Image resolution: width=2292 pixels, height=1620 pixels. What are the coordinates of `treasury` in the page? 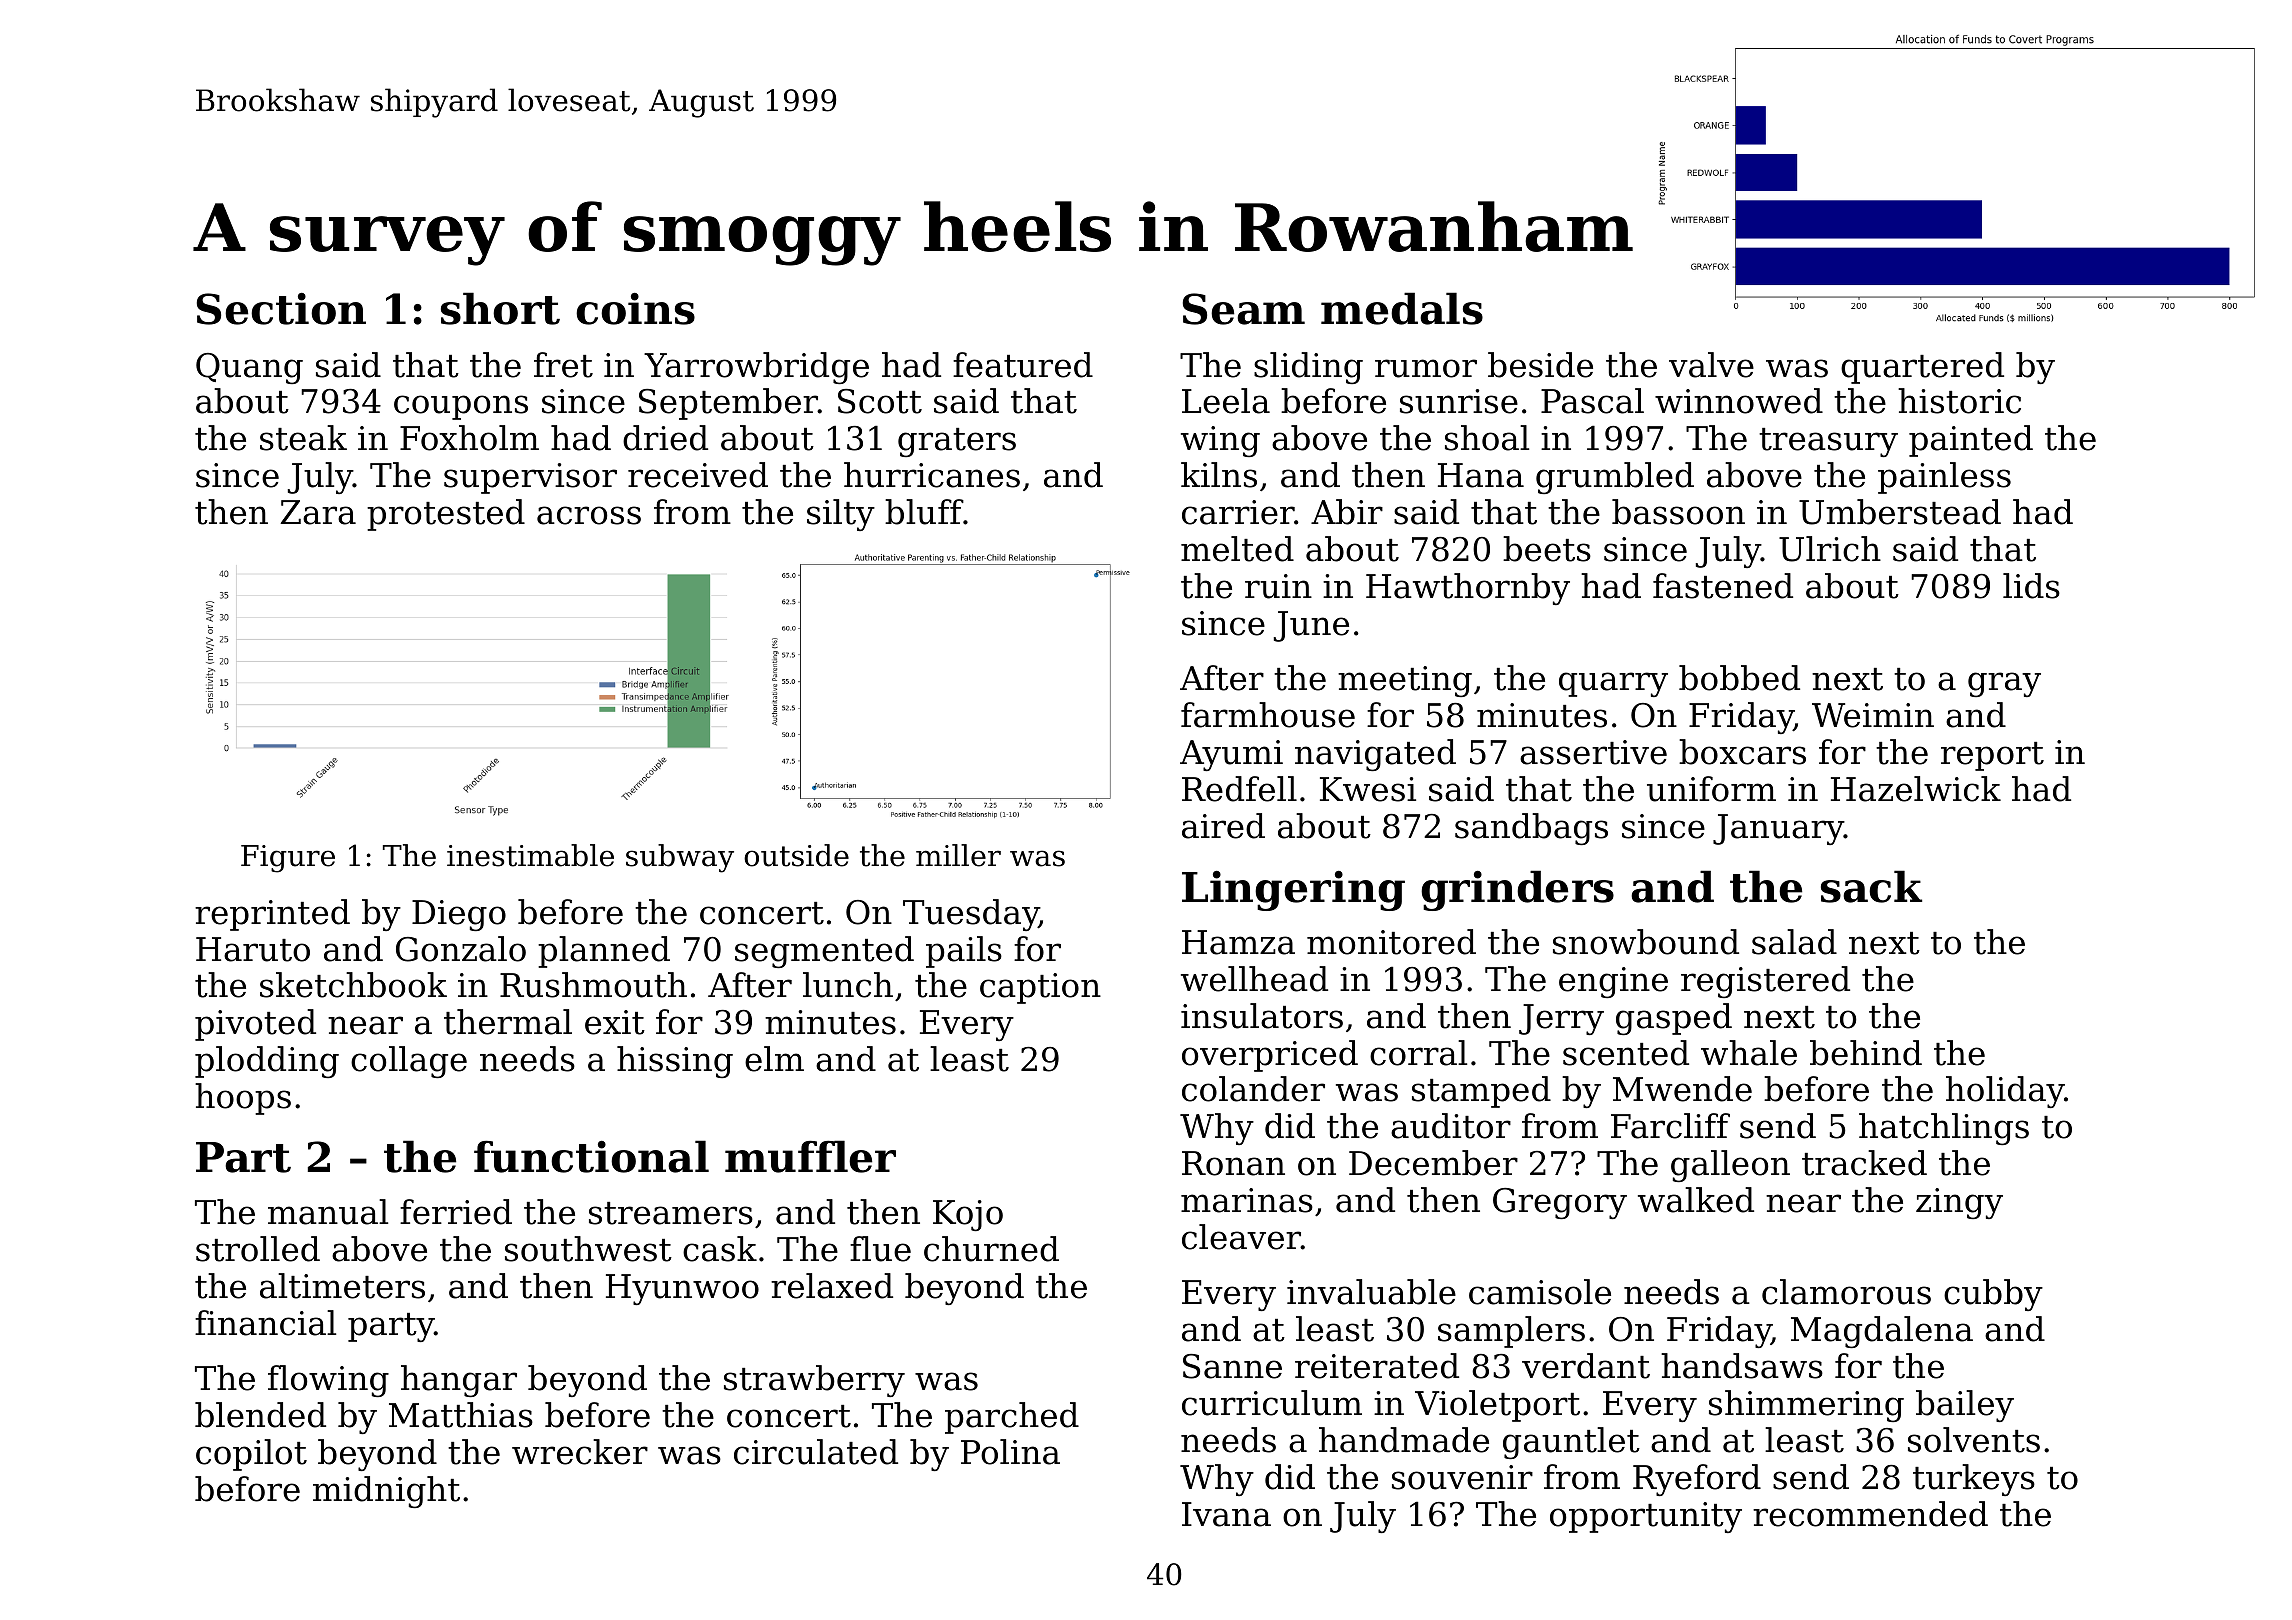 It's located at (1828, 442).
